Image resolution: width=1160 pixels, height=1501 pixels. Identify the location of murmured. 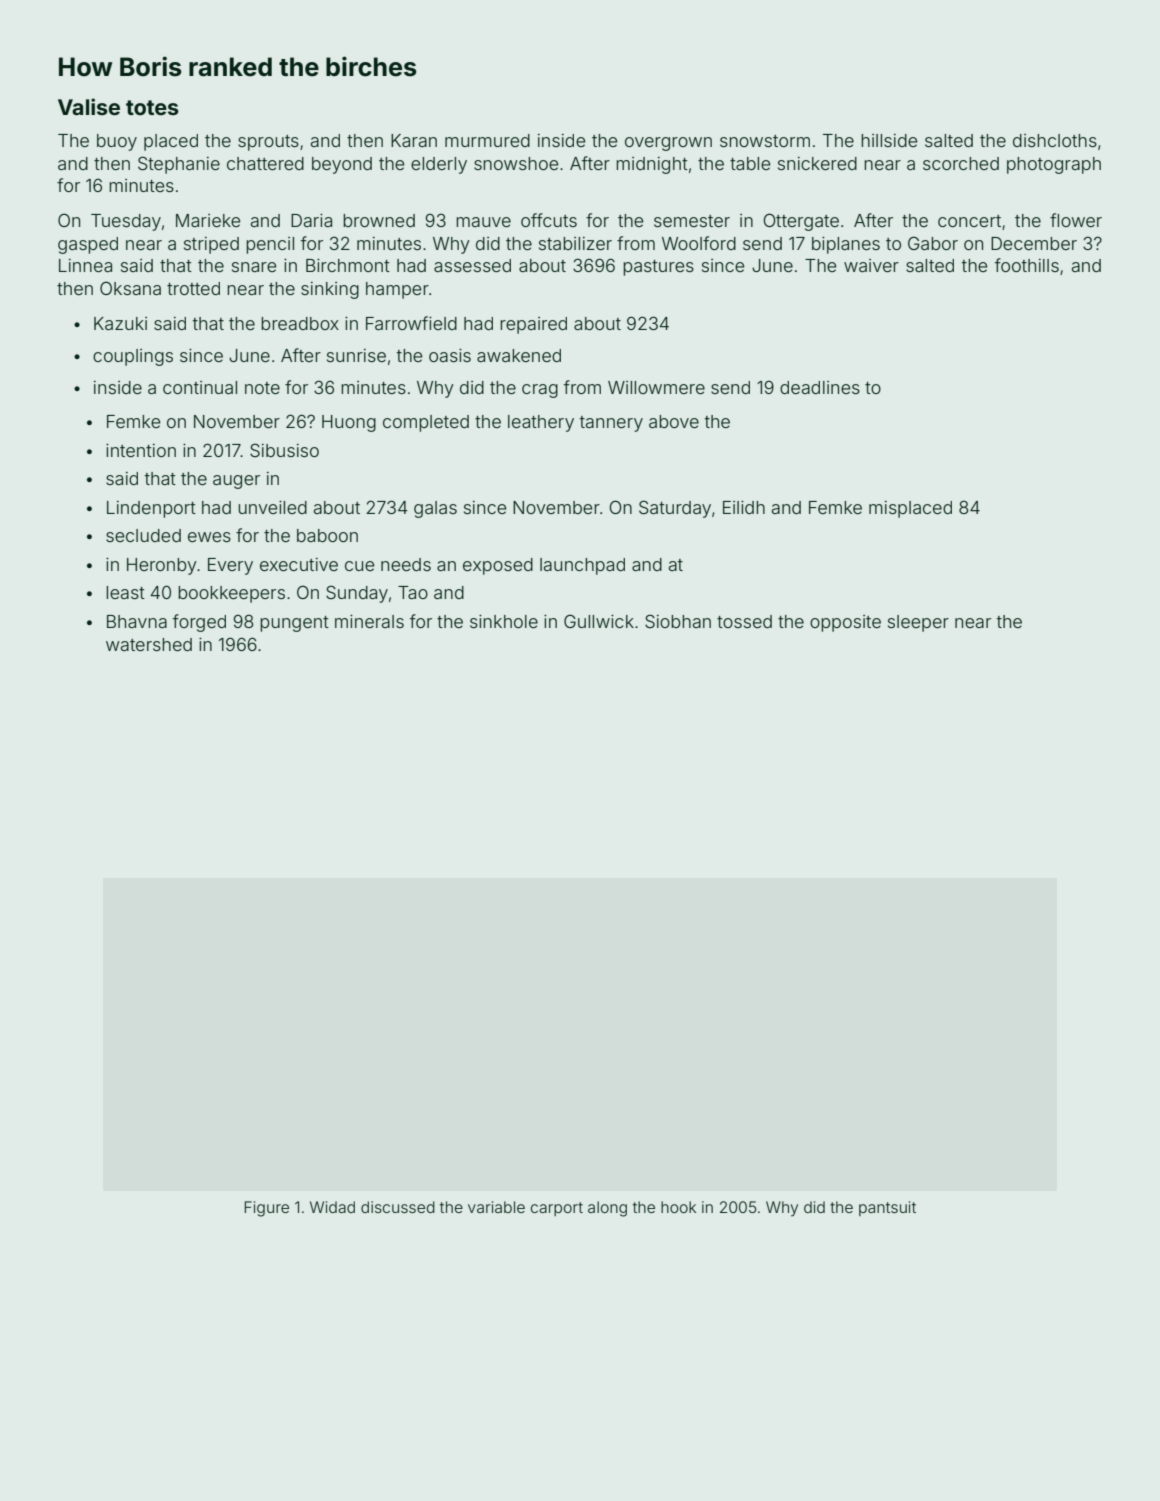
(487, 140).
